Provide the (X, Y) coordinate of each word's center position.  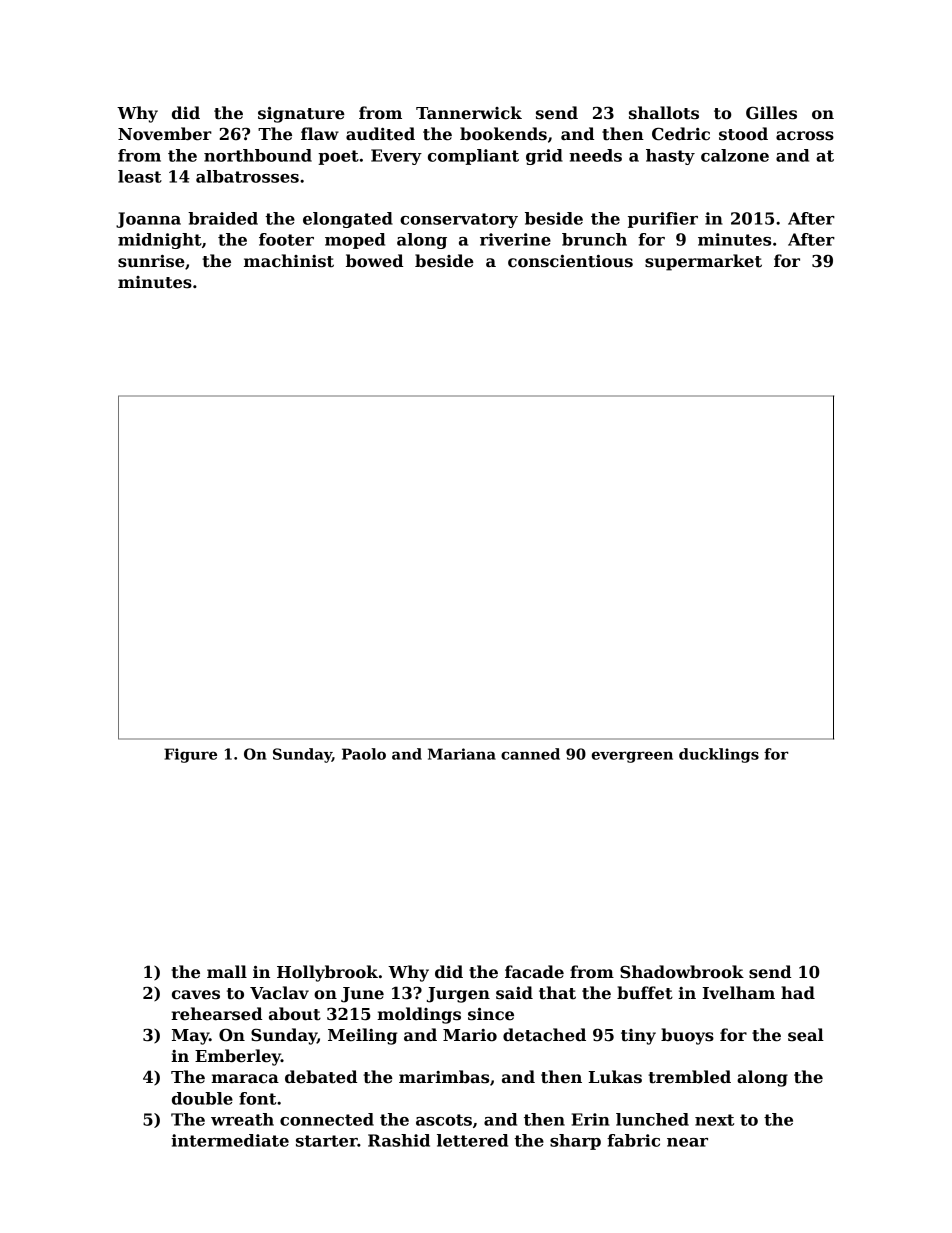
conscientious (570, 261)
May (190, 1037)
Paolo (364, 754)
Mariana (462, 754)
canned (530, 754)
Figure (190, 755)
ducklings (719, 755)
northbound (258, 155)
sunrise (151, 261)
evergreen (632, 757)
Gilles (771, 113)
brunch (594, 239)
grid (544, 157)
